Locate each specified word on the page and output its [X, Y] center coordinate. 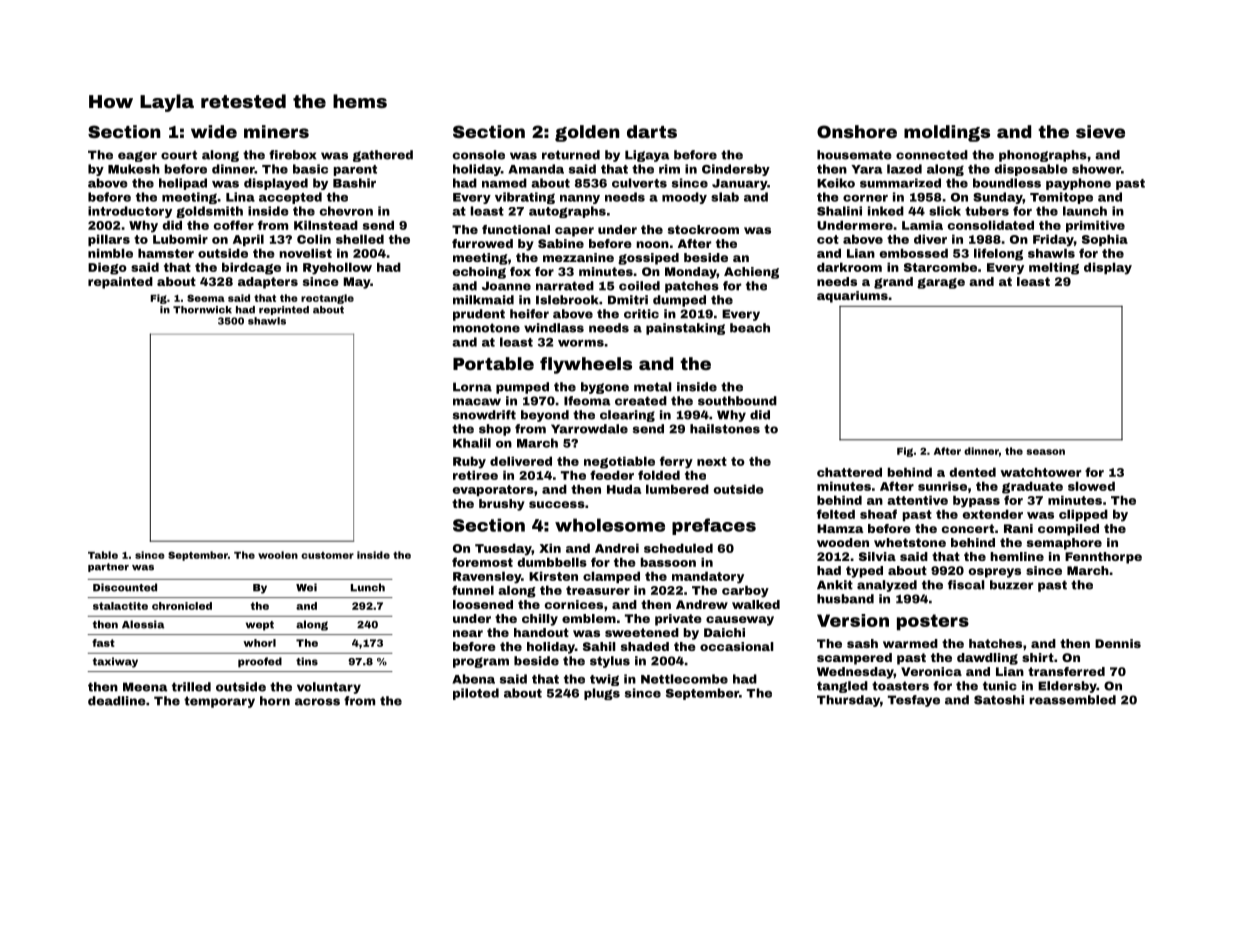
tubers [987, 211]
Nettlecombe [684, 679]
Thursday [848, 701]
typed [864, 572]
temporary [219, 702]
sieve [1100, 131]
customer [327, 555]
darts [652, 131]
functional [516, 229]
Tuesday [503, 549]
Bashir [354, 183]
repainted [120, 283]
